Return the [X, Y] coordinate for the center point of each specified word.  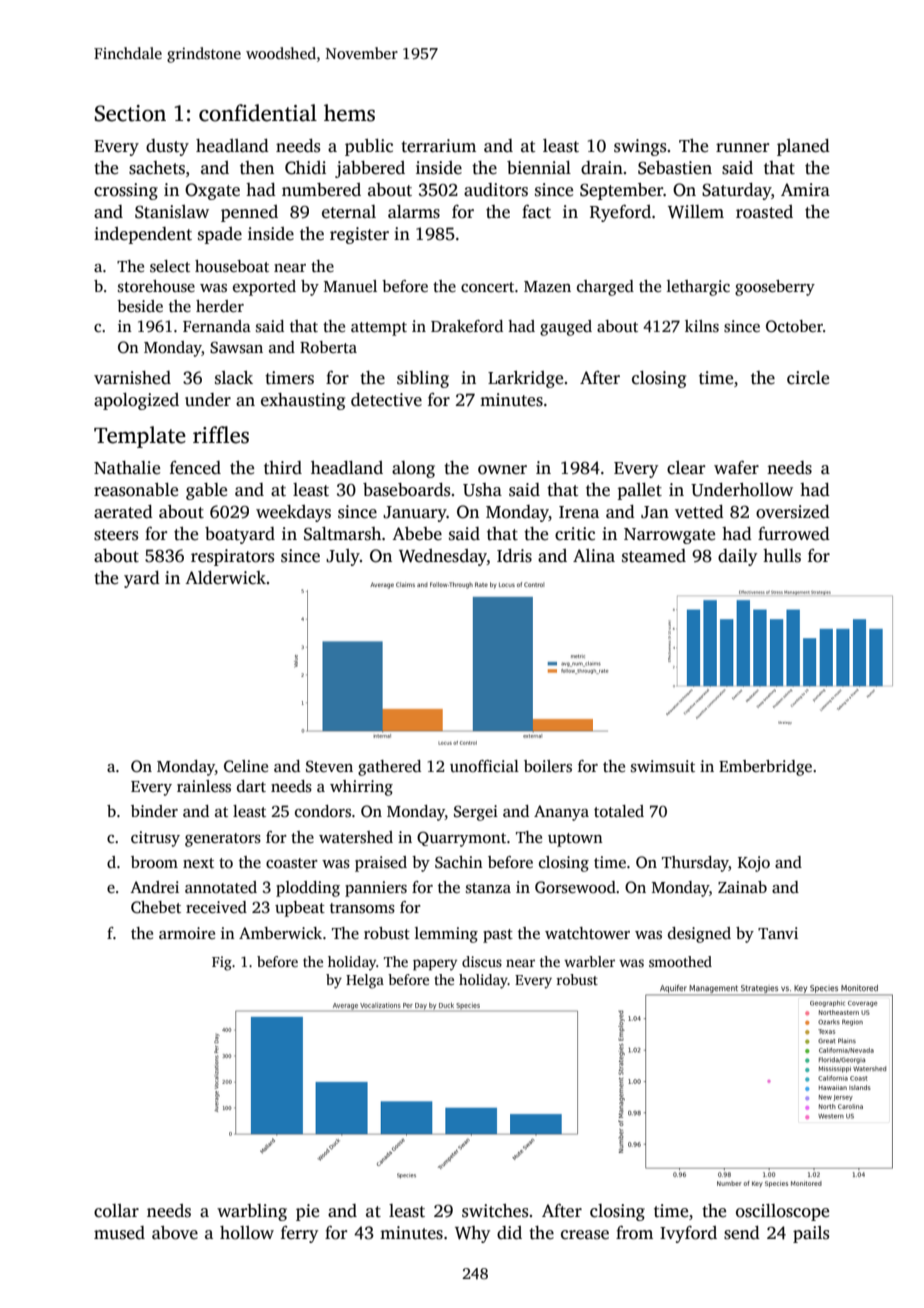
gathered [389, 768]
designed [699, 935]
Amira [805, 189]
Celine [246, 766]
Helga [365, 981]
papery [435, 965]
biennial [539, 168]
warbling [252, 1212]
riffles [221, 435]
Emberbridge [765, 768]
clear [686, 468]
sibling [423, 379]
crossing [126, 191]
